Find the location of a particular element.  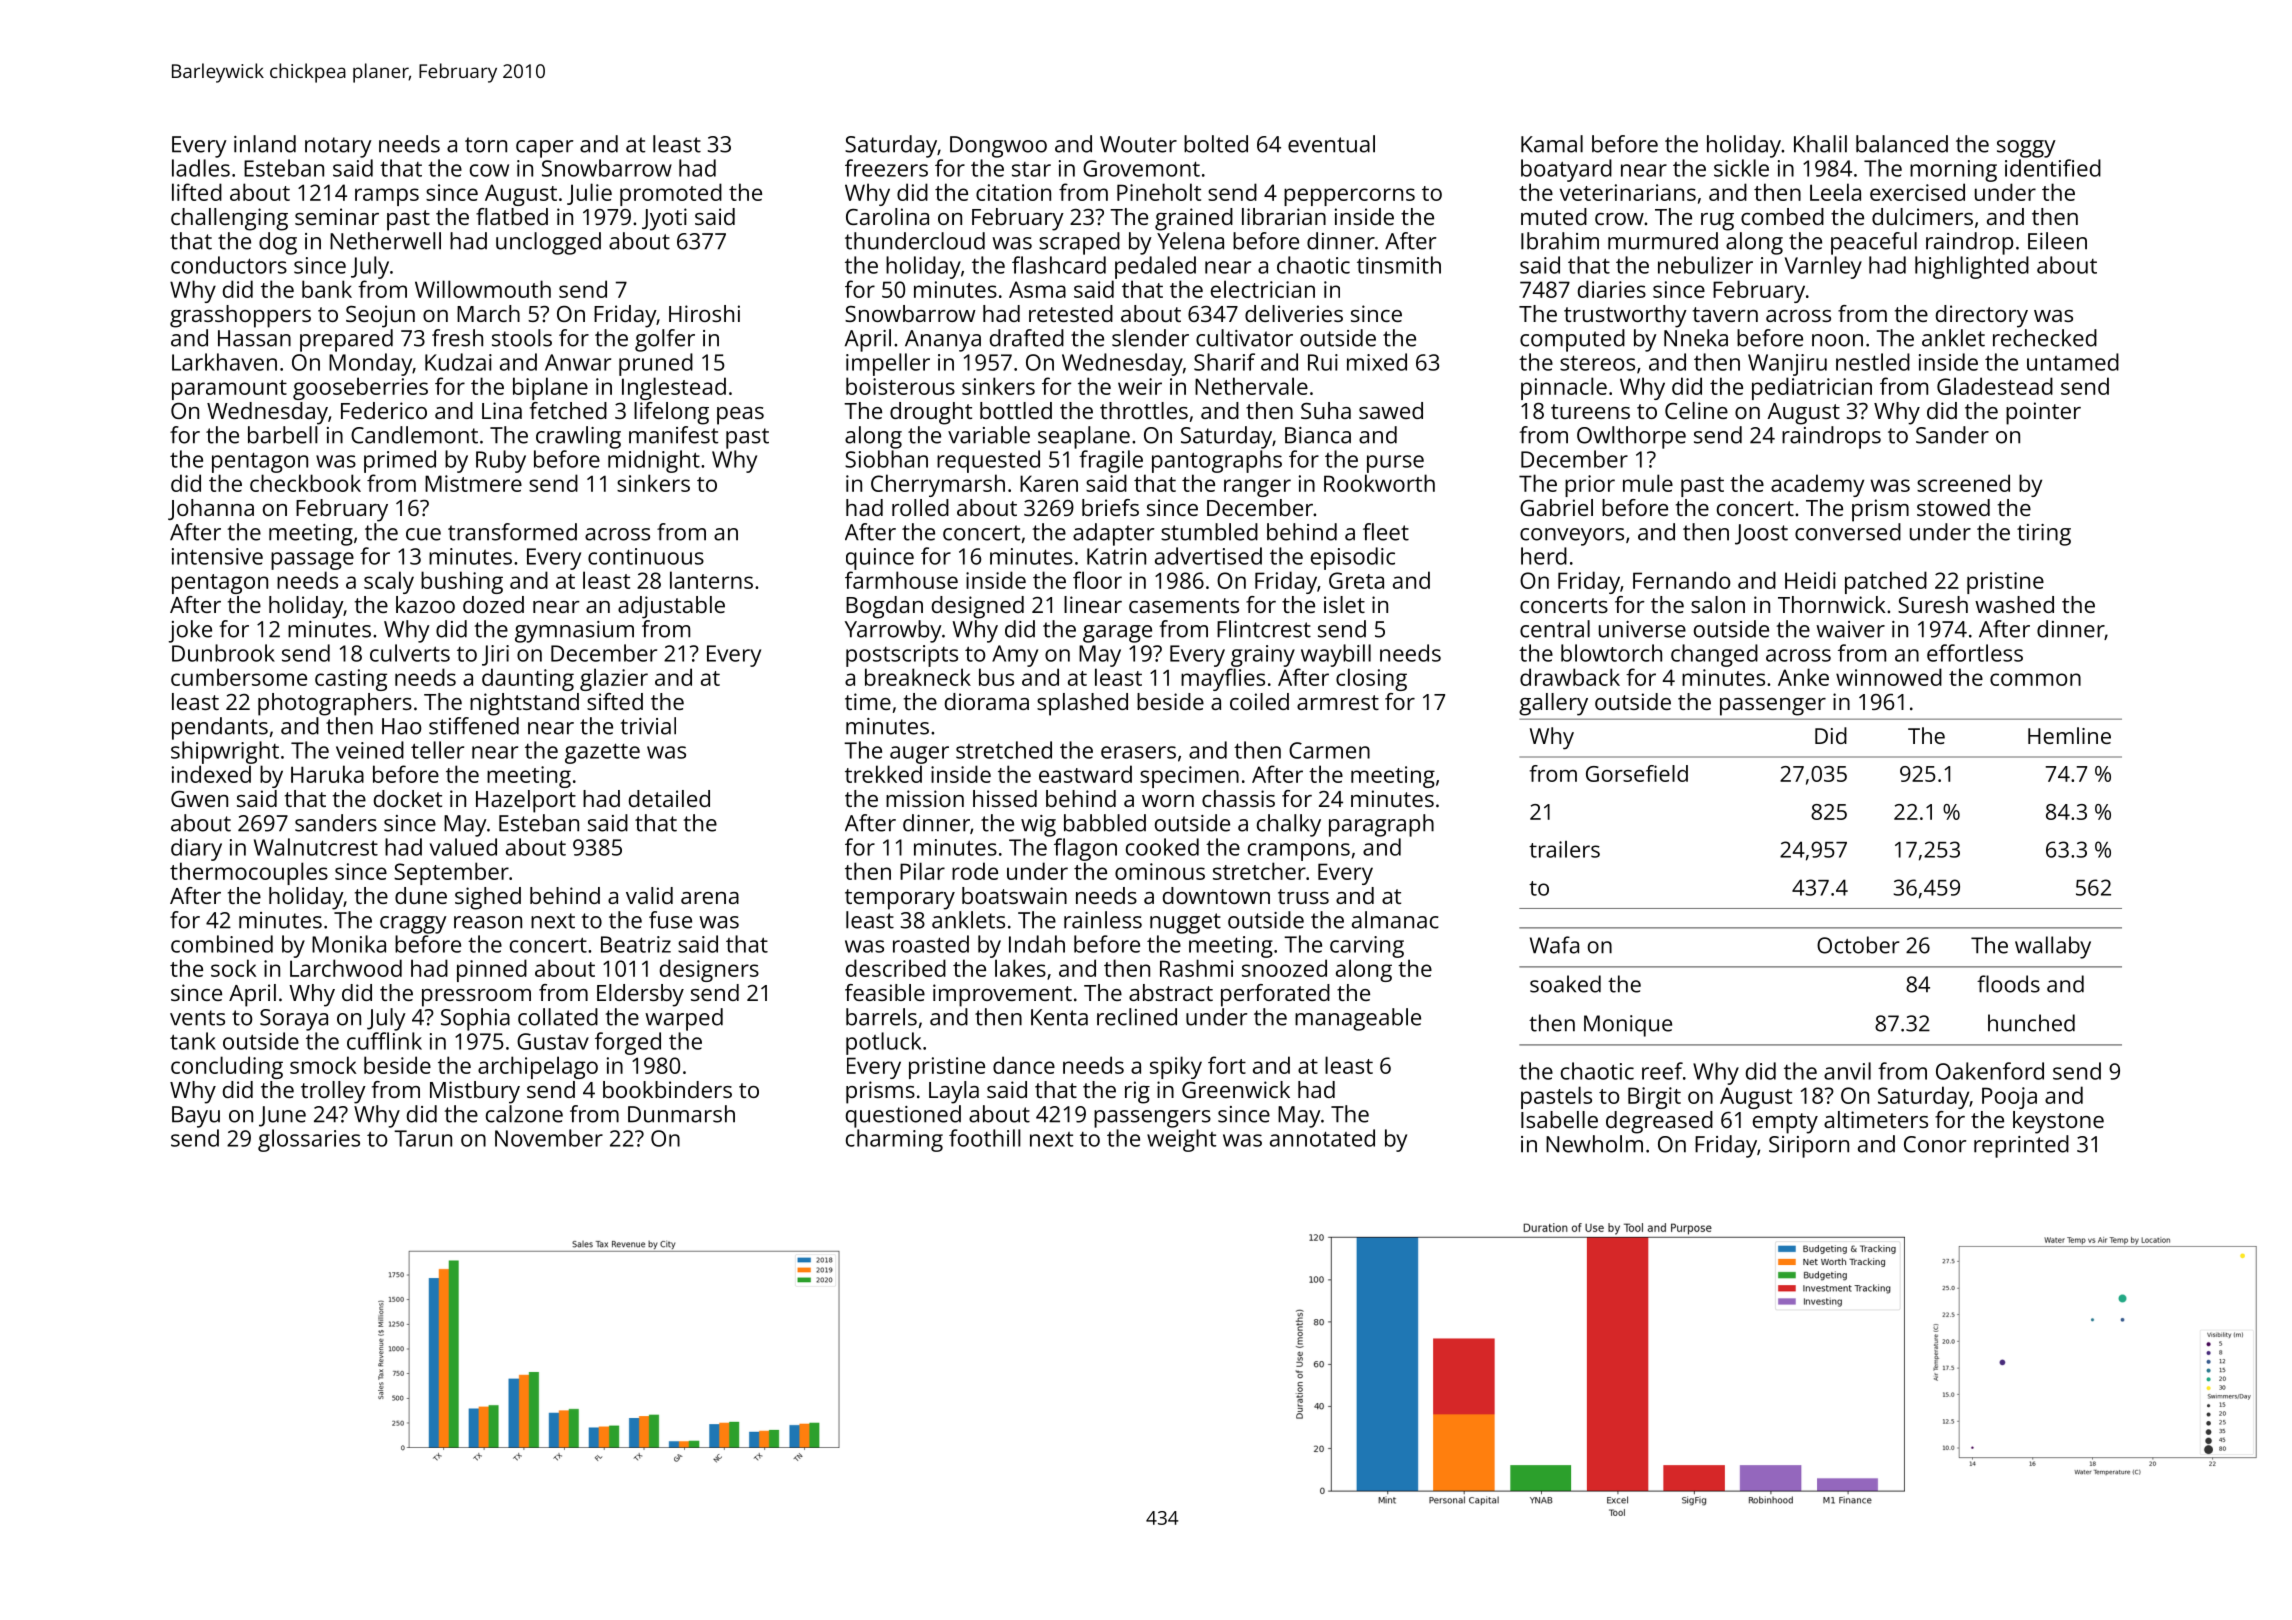

armrest is located at coordinates (1338, 702).
